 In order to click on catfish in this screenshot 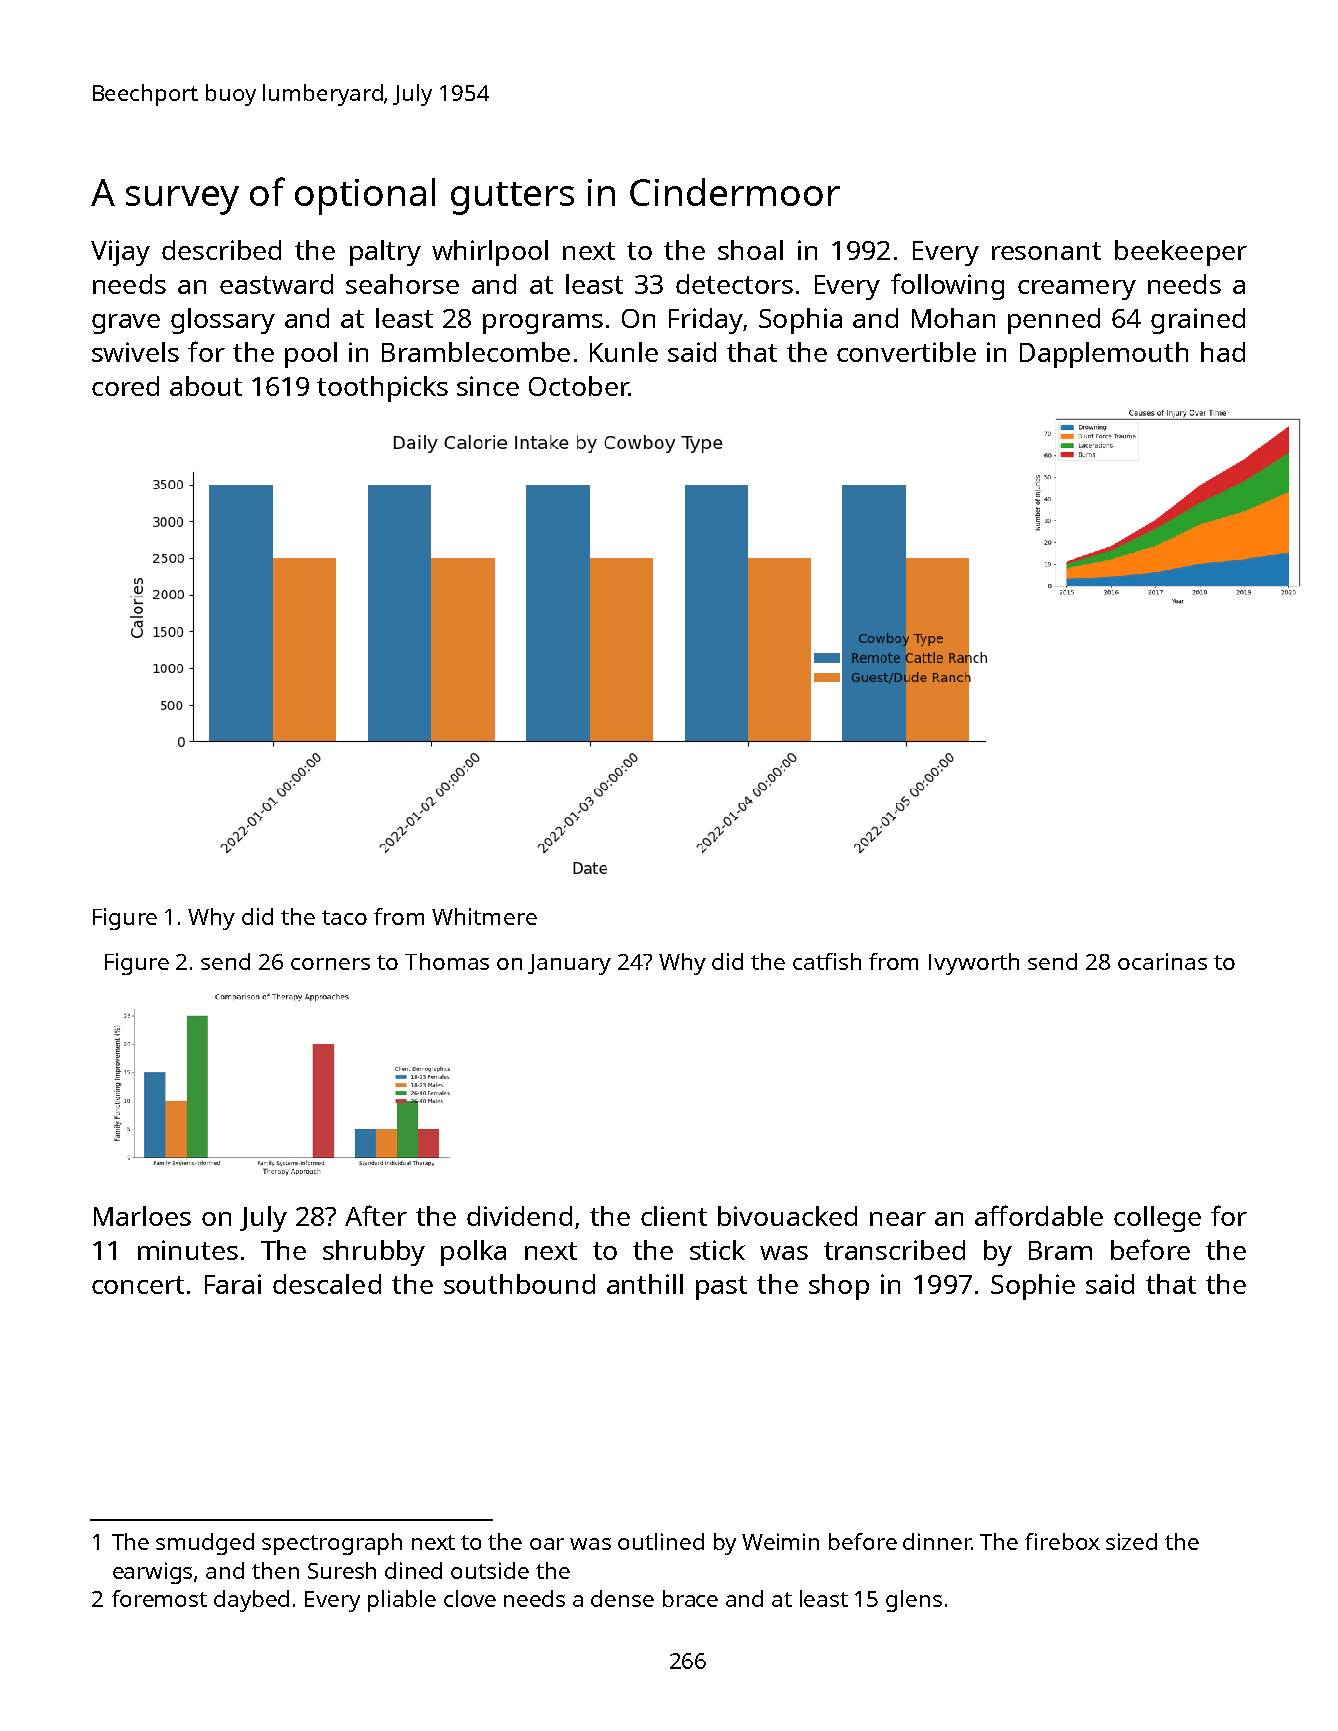, I will do `click(827, 961)`.
